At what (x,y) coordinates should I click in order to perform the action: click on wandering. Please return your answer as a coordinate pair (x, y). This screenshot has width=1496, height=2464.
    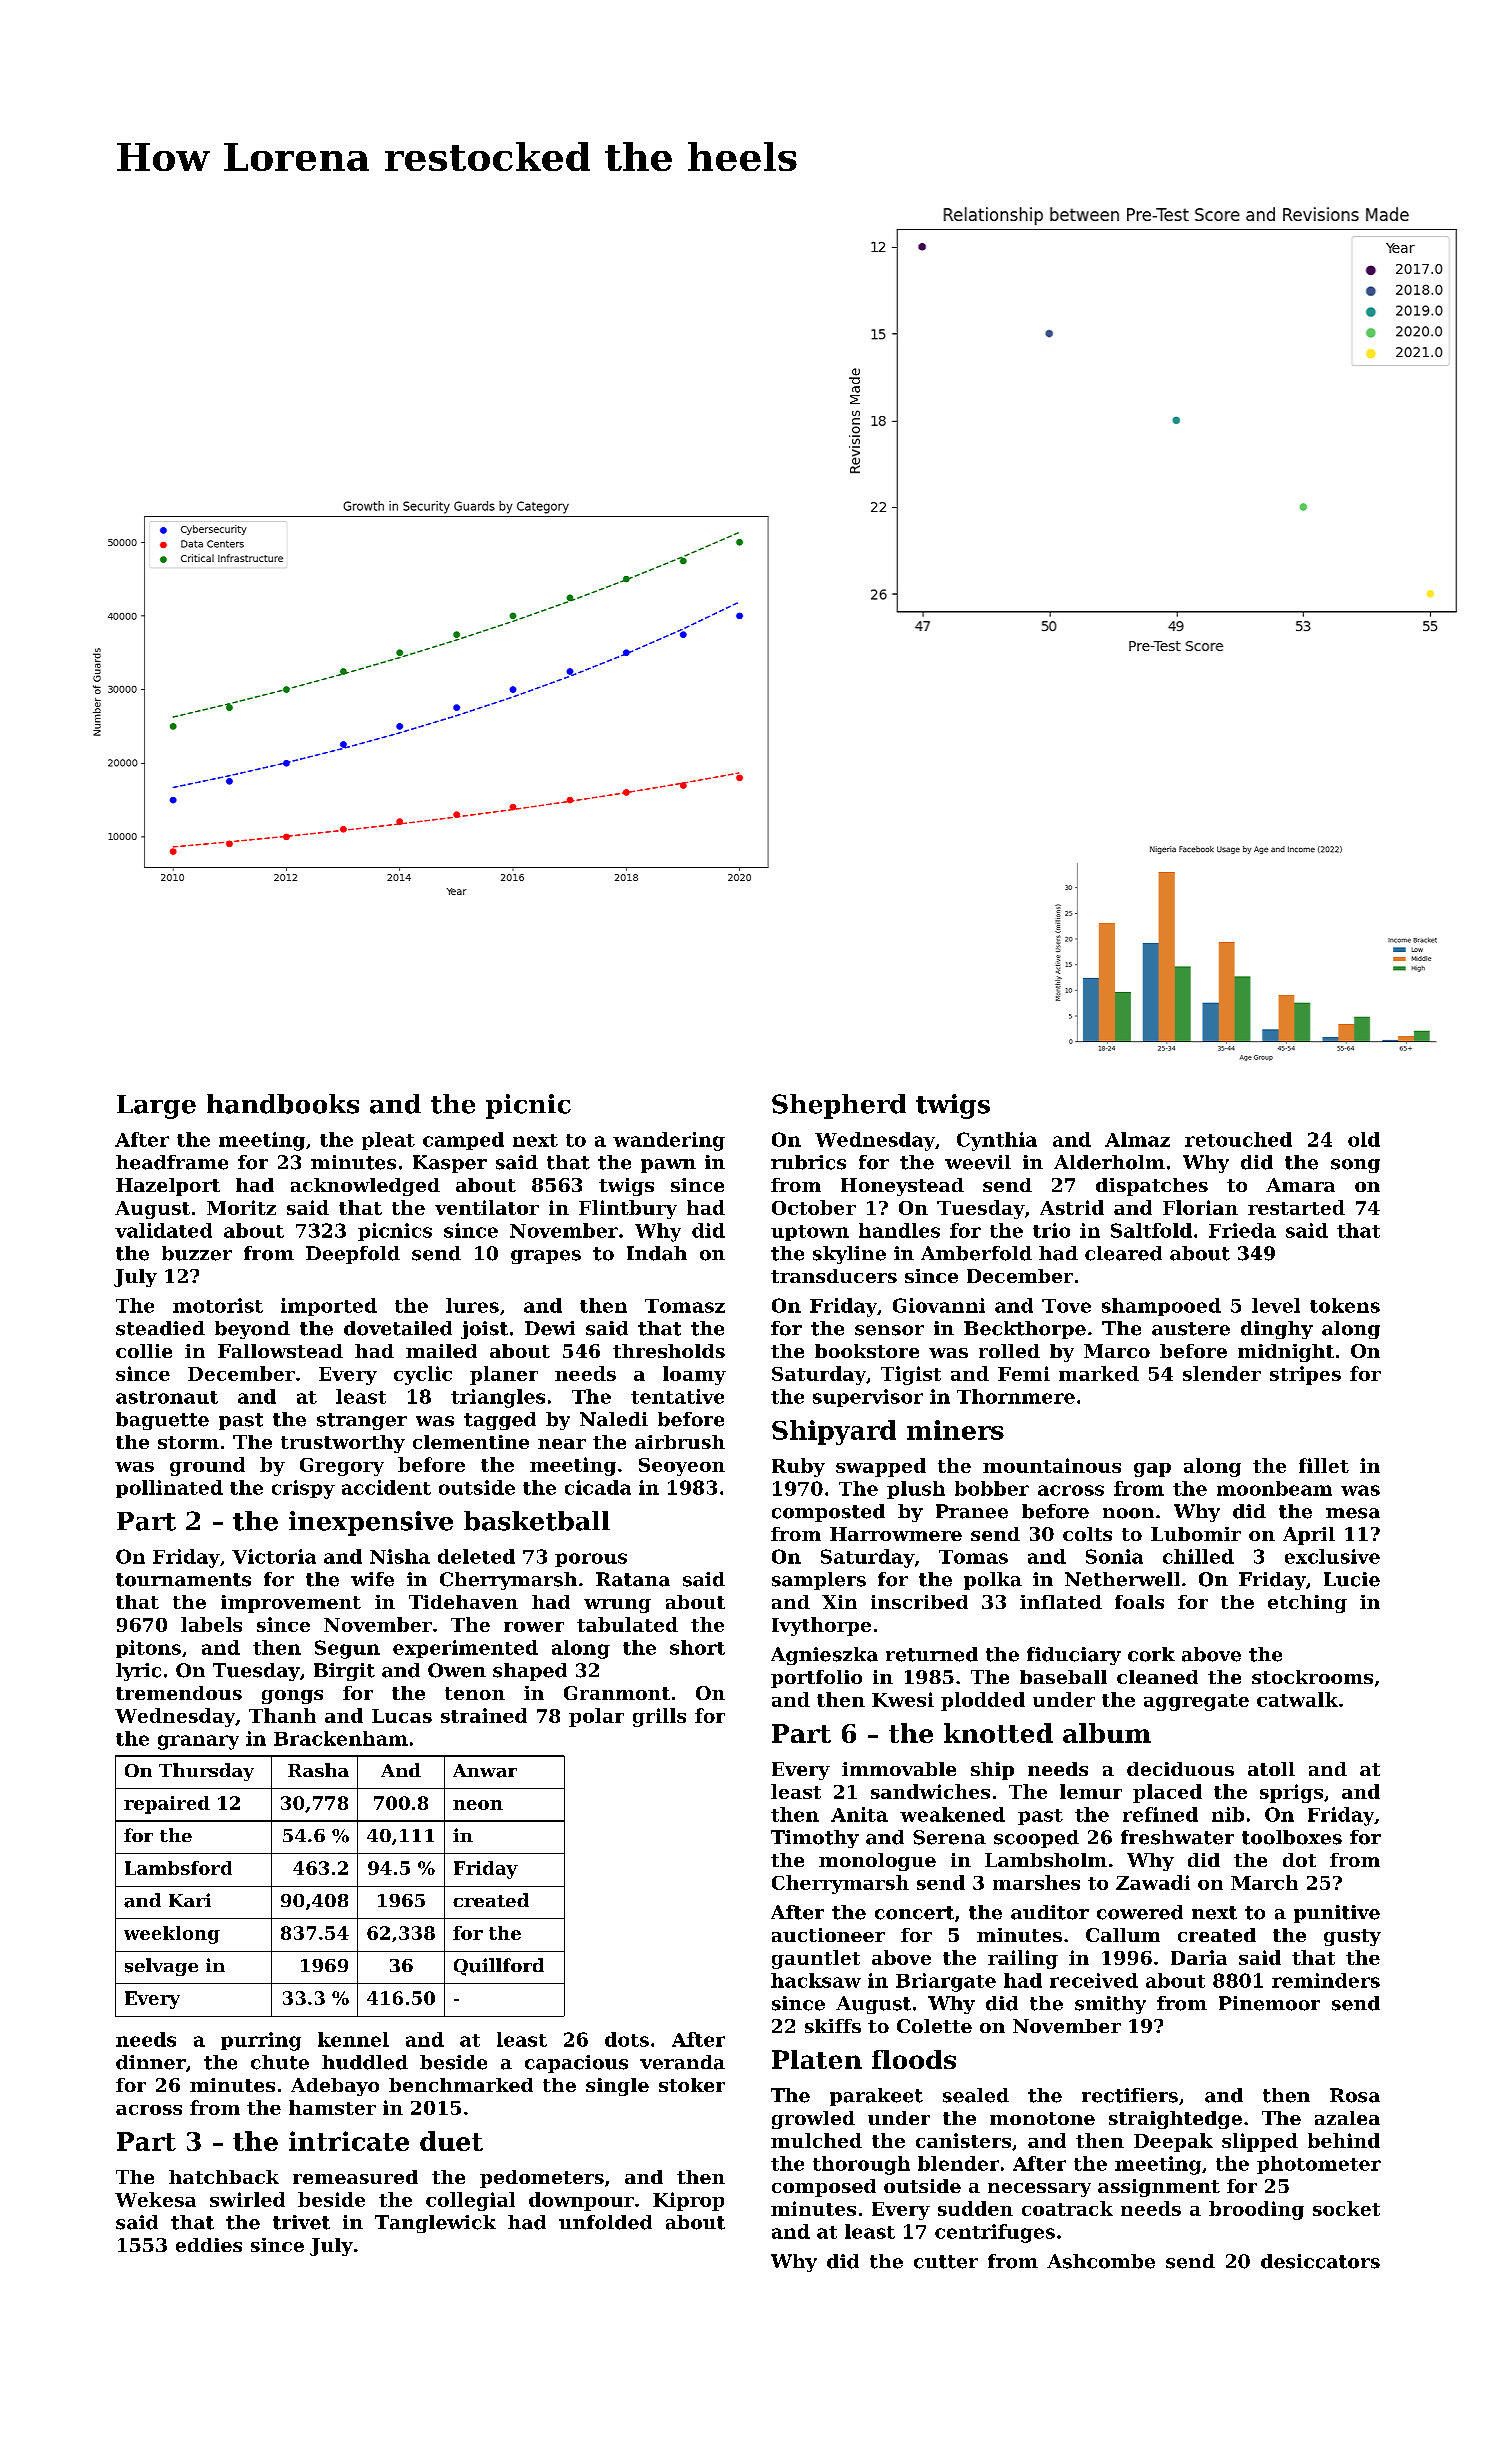
    Looking at the image, I should click on (669, 1141).
